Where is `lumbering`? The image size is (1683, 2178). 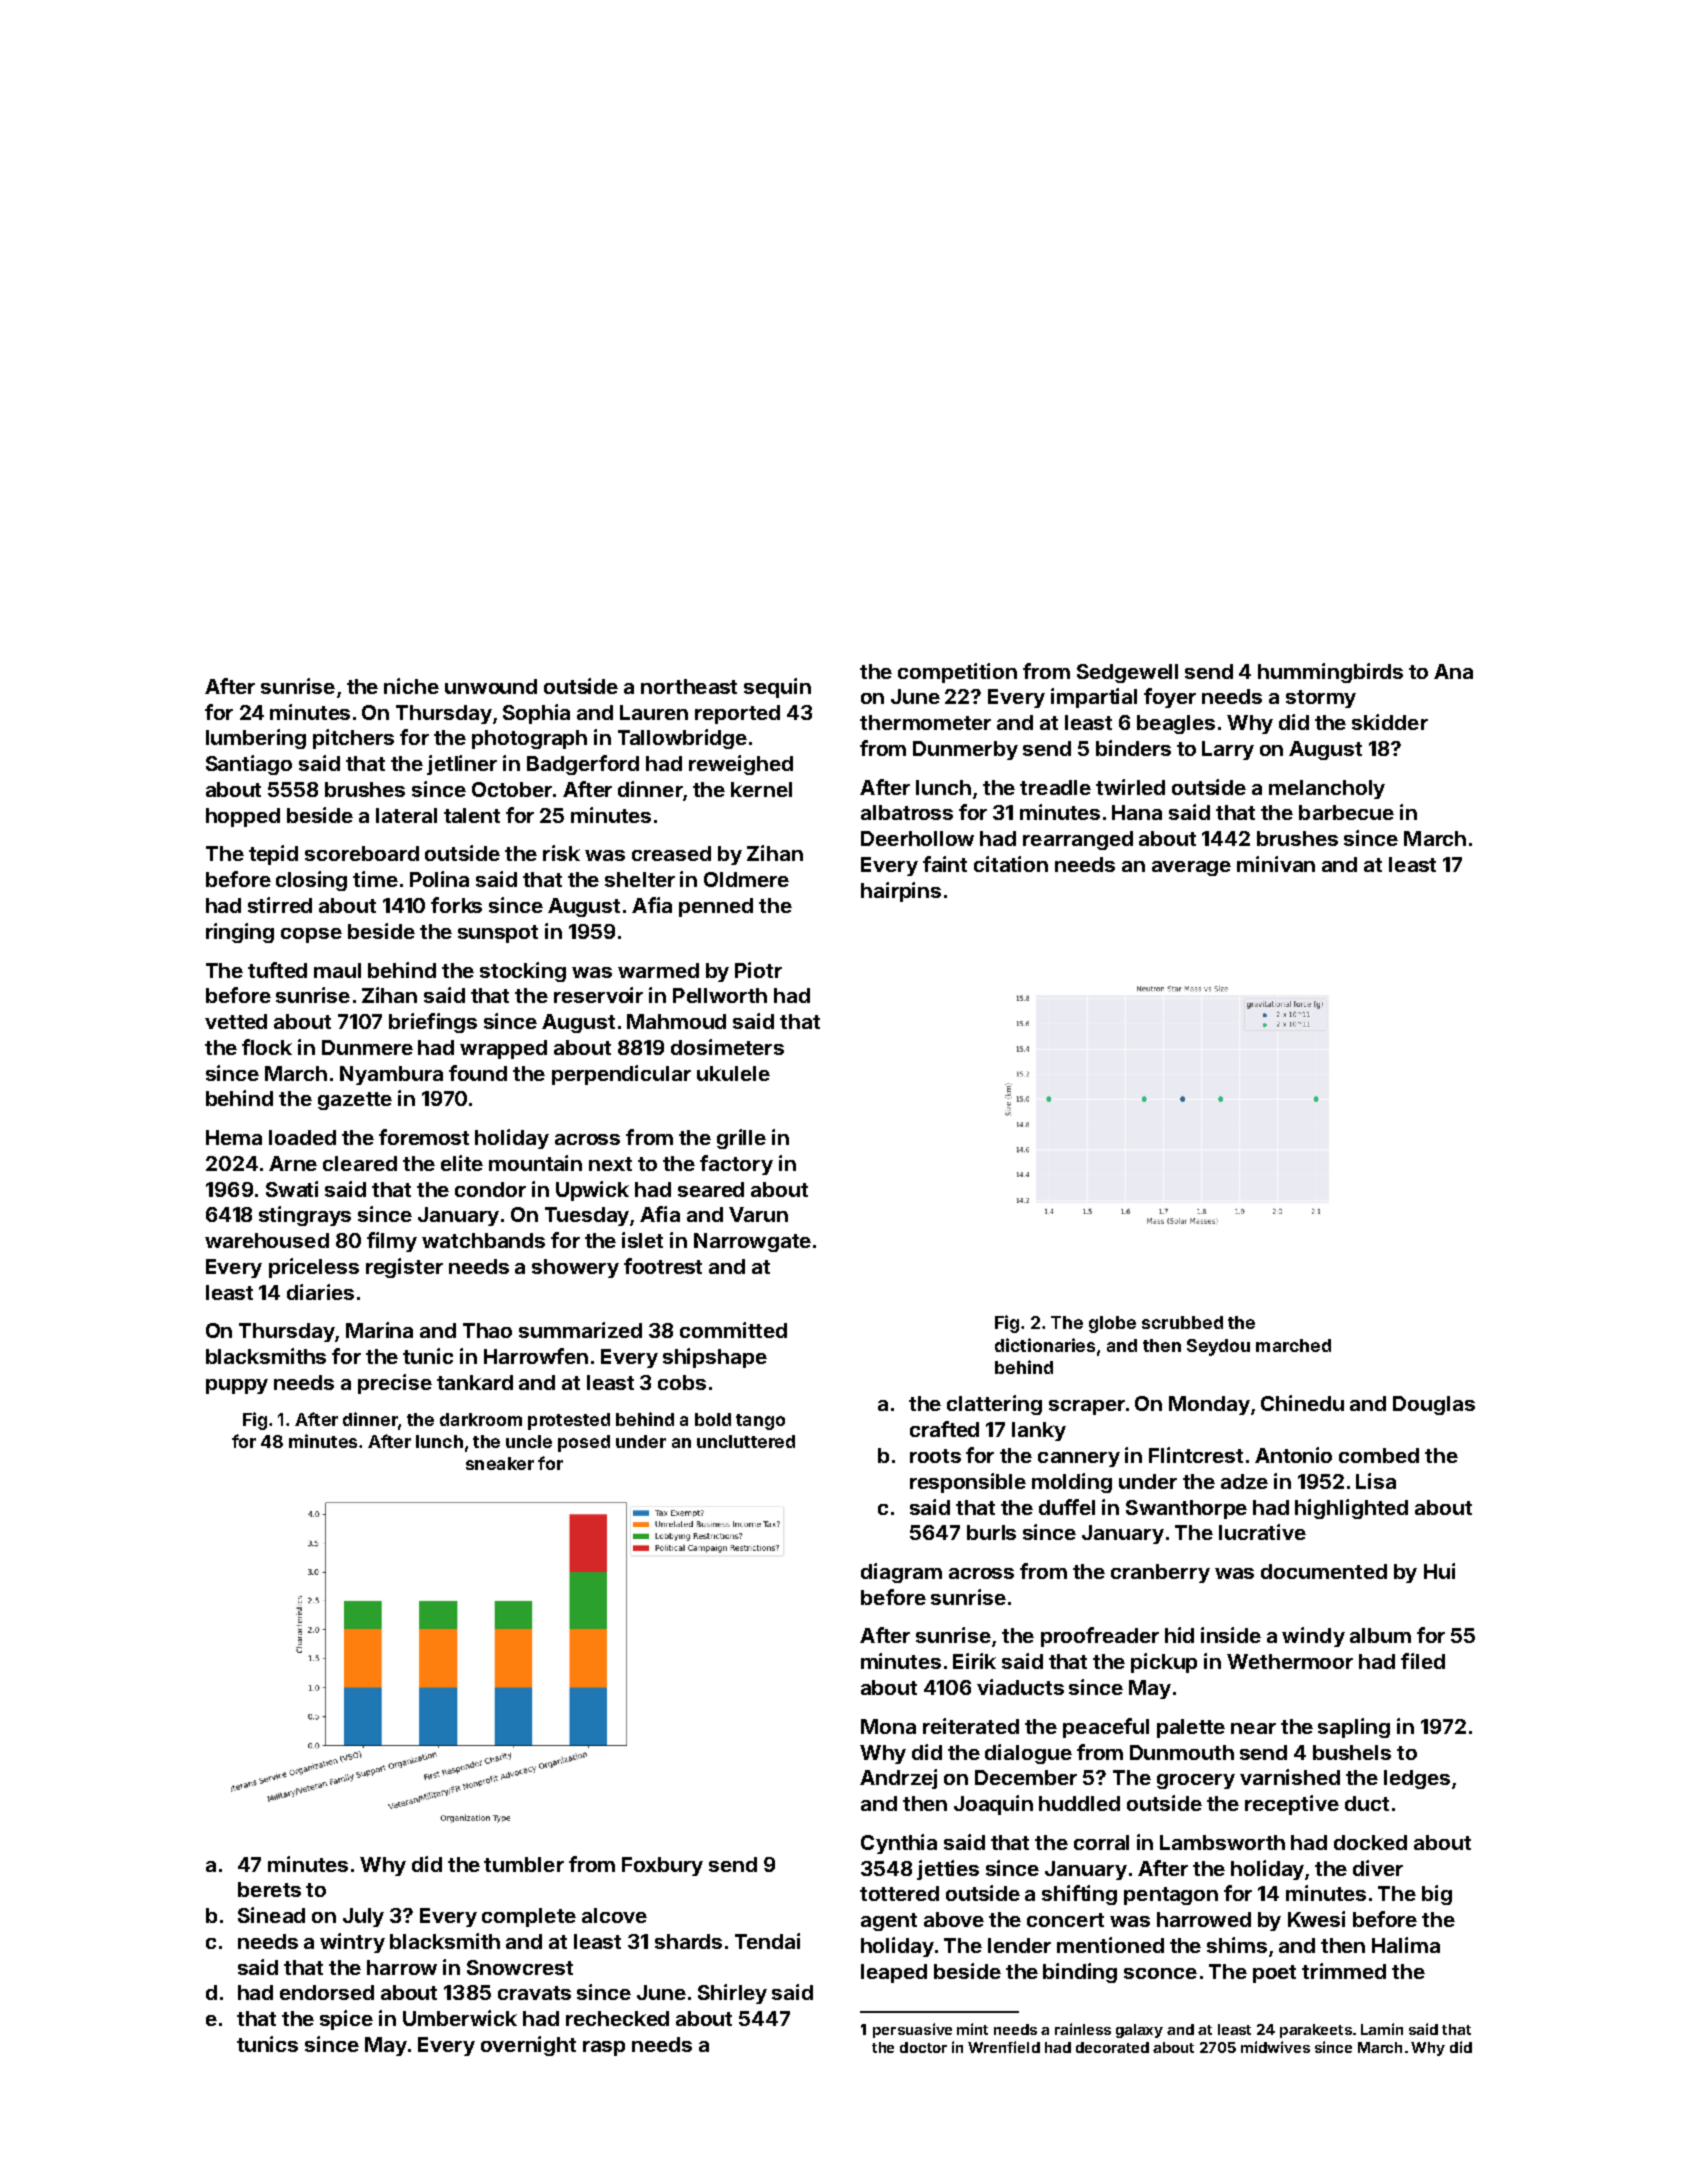
lumbering is located at coordinates (256, 739).
